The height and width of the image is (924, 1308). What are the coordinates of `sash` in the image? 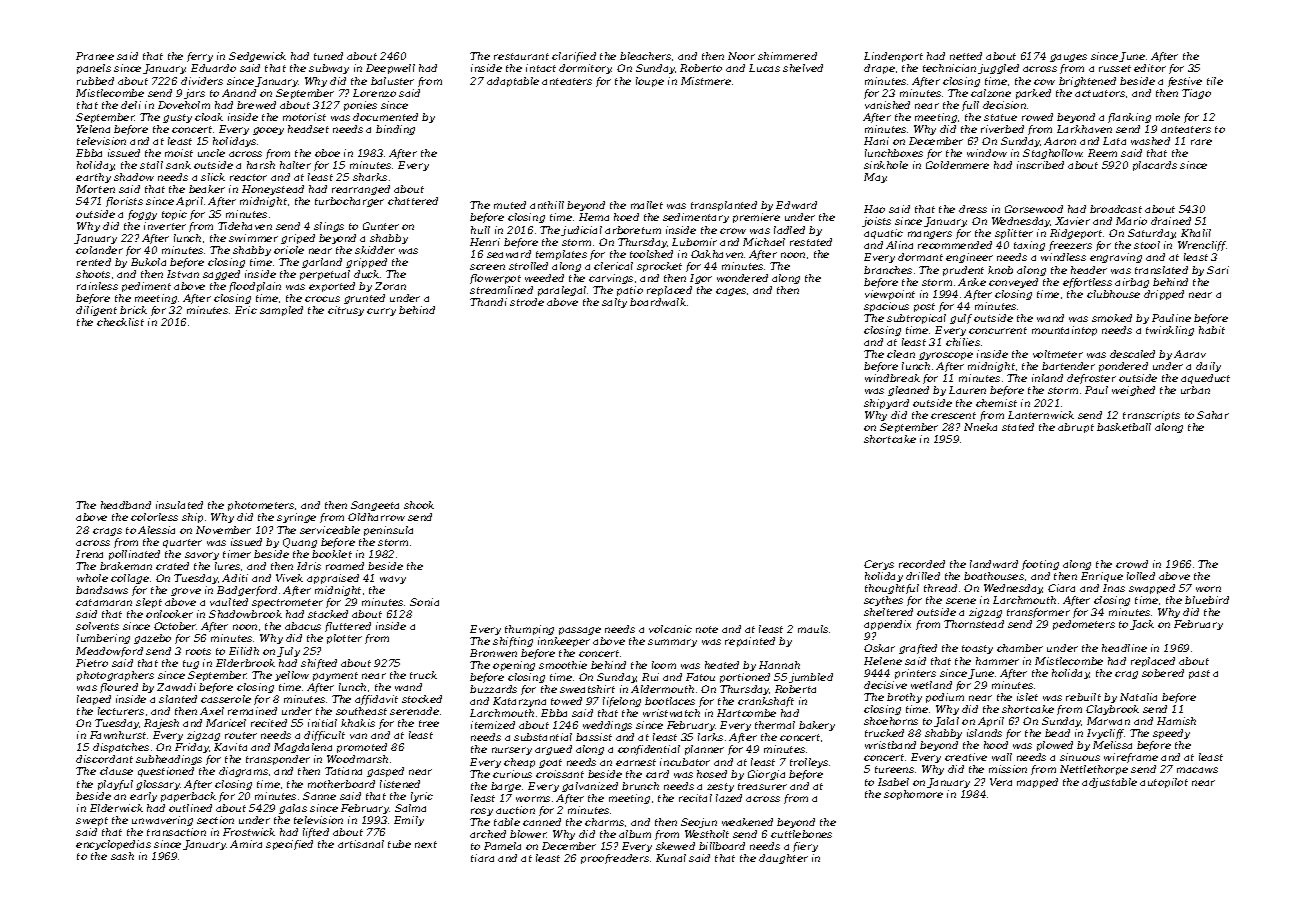 It's located at (122, 856).
